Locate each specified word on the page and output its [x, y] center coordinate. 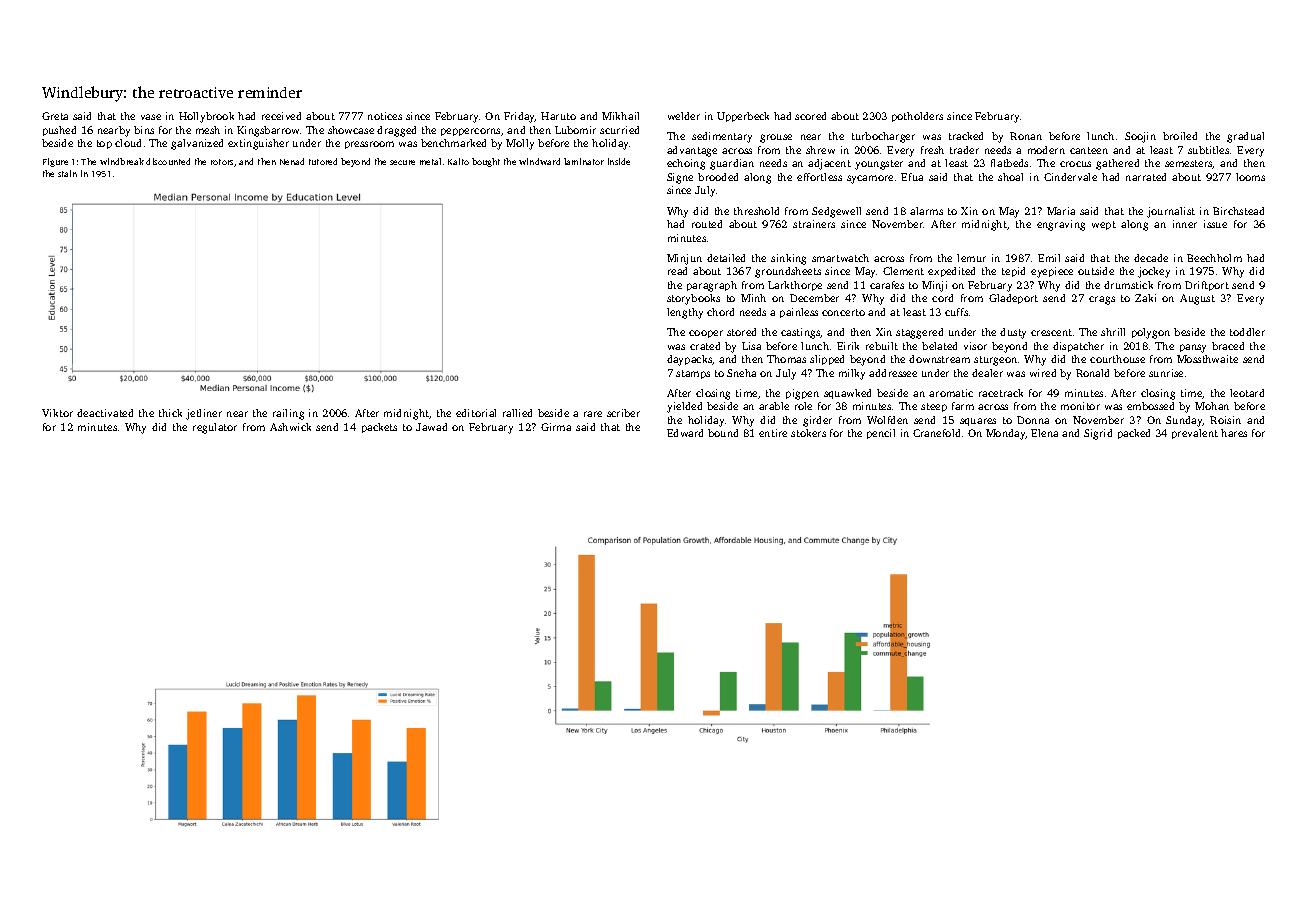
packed [1134, 434]
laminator [584, 161]
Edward [685, 433]
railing [288, 414]
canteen [1089, 150]
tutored [323, 161]
